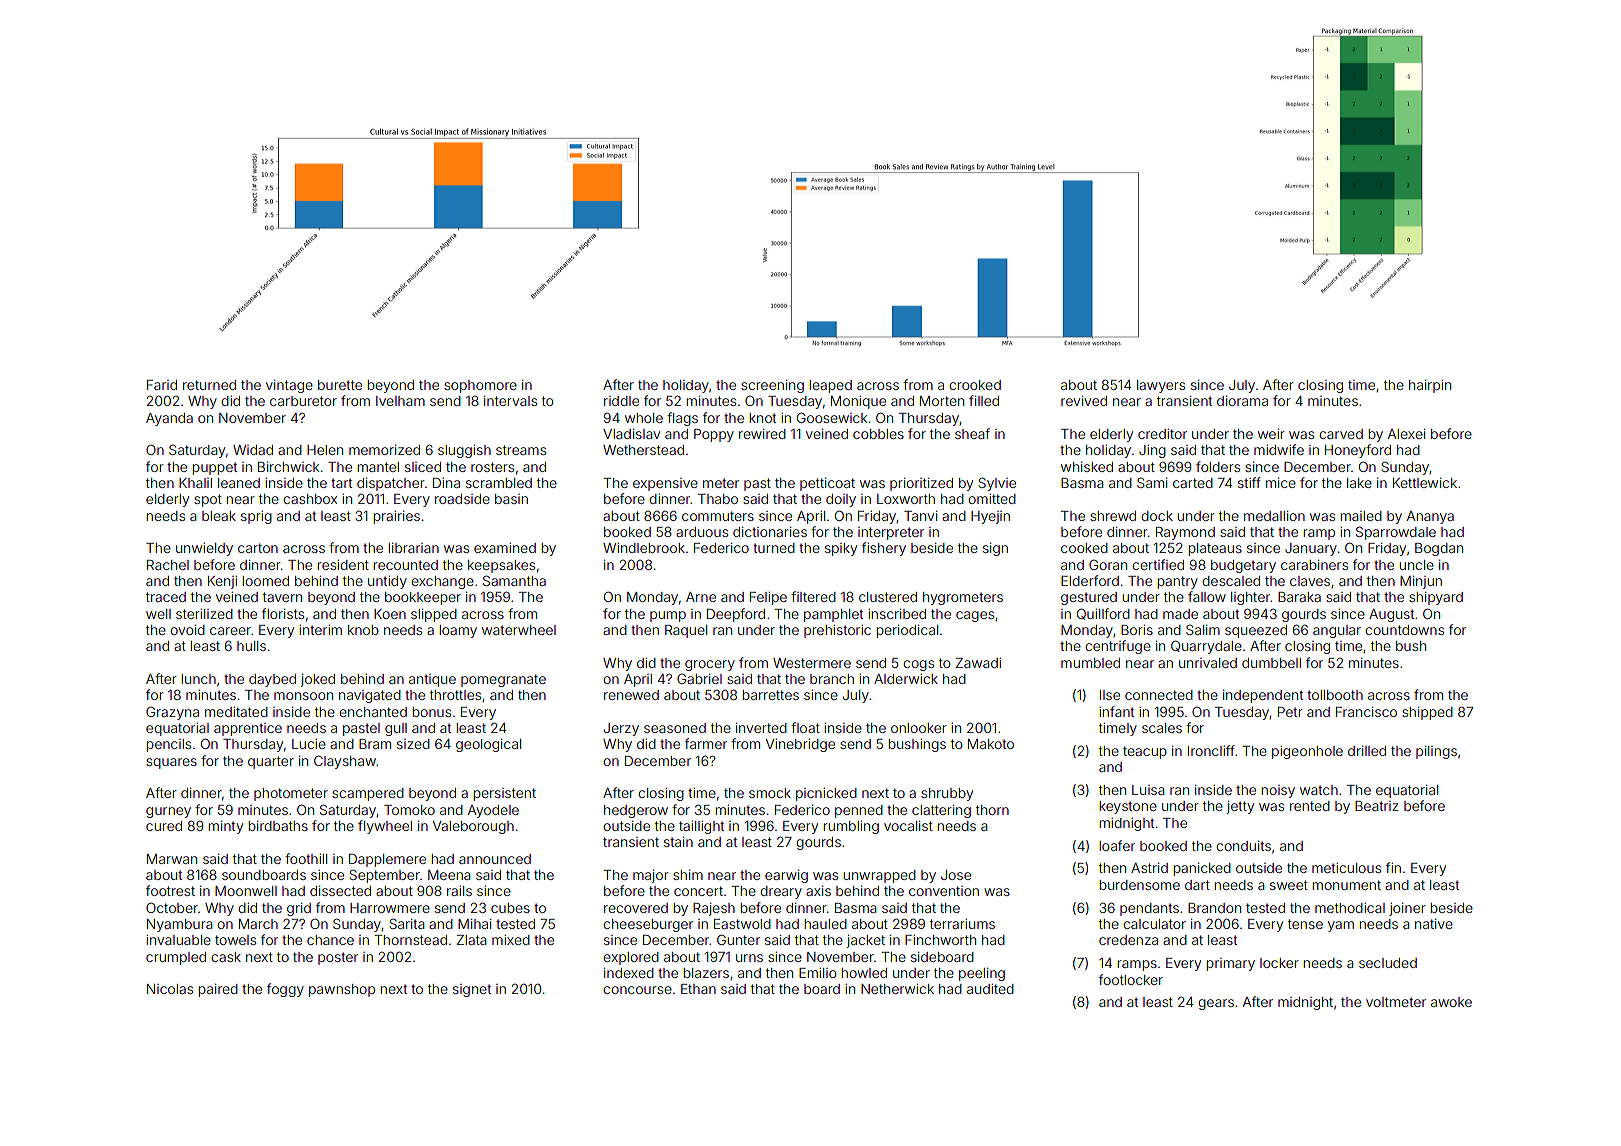 Image resolution: width=1621 pixels, height=1146 pixels. What do you see at coordinates (464, 451) in the page?
I see `sluggish` at bounding box center [464, 451].
